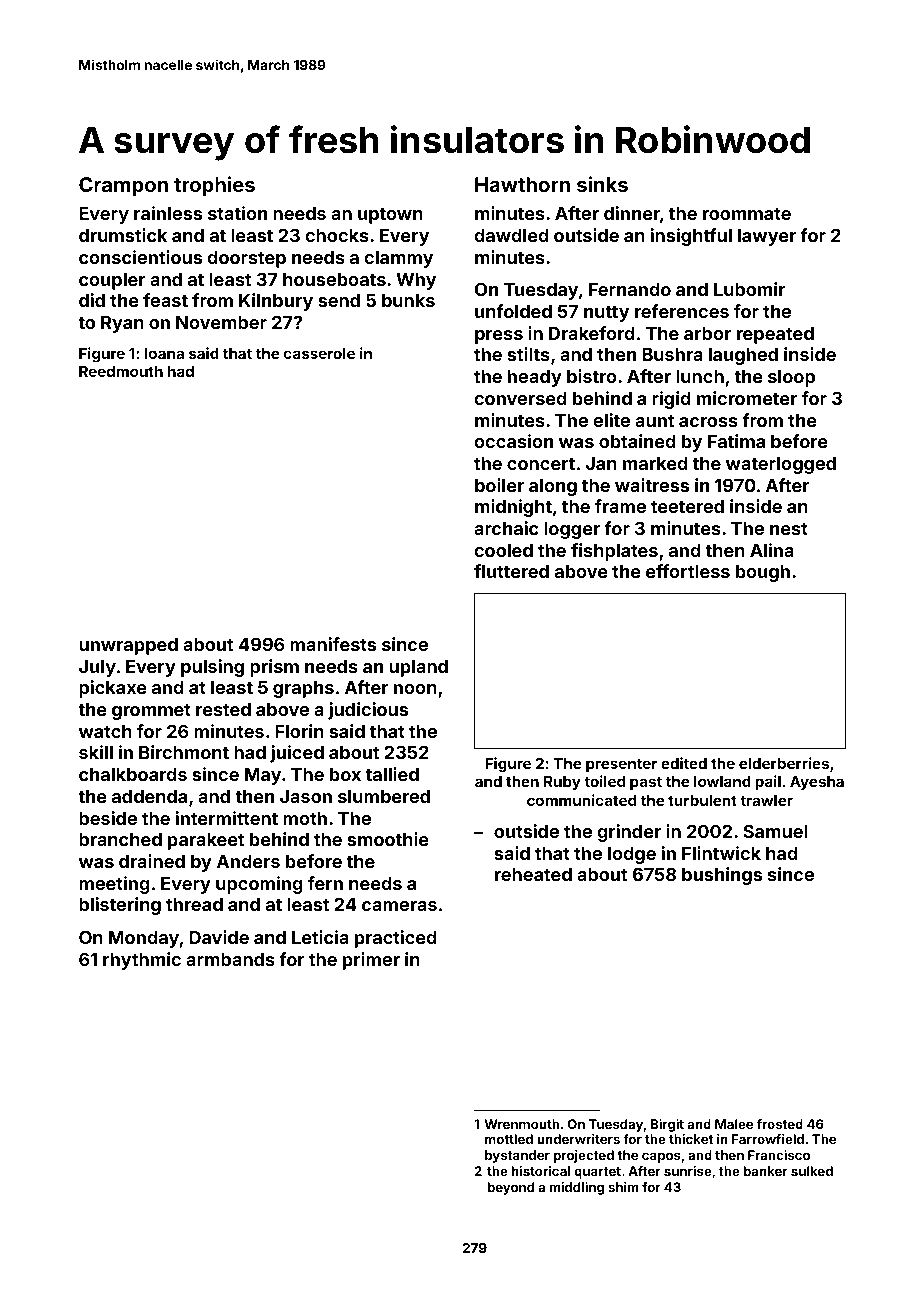  I want to click on insightful, so click(691, 237).
